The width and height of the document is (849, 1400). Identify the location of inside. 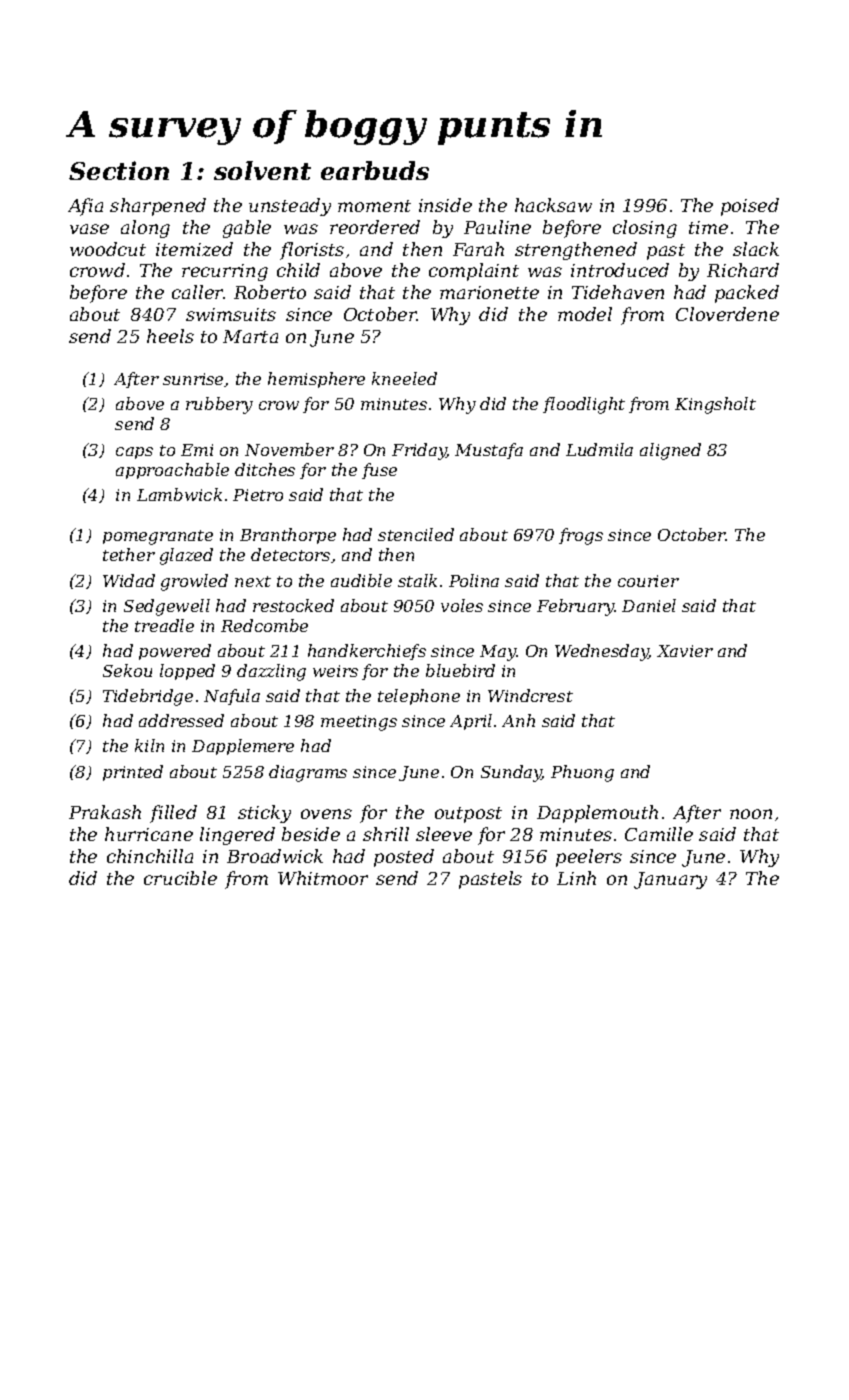
(445, 205).
